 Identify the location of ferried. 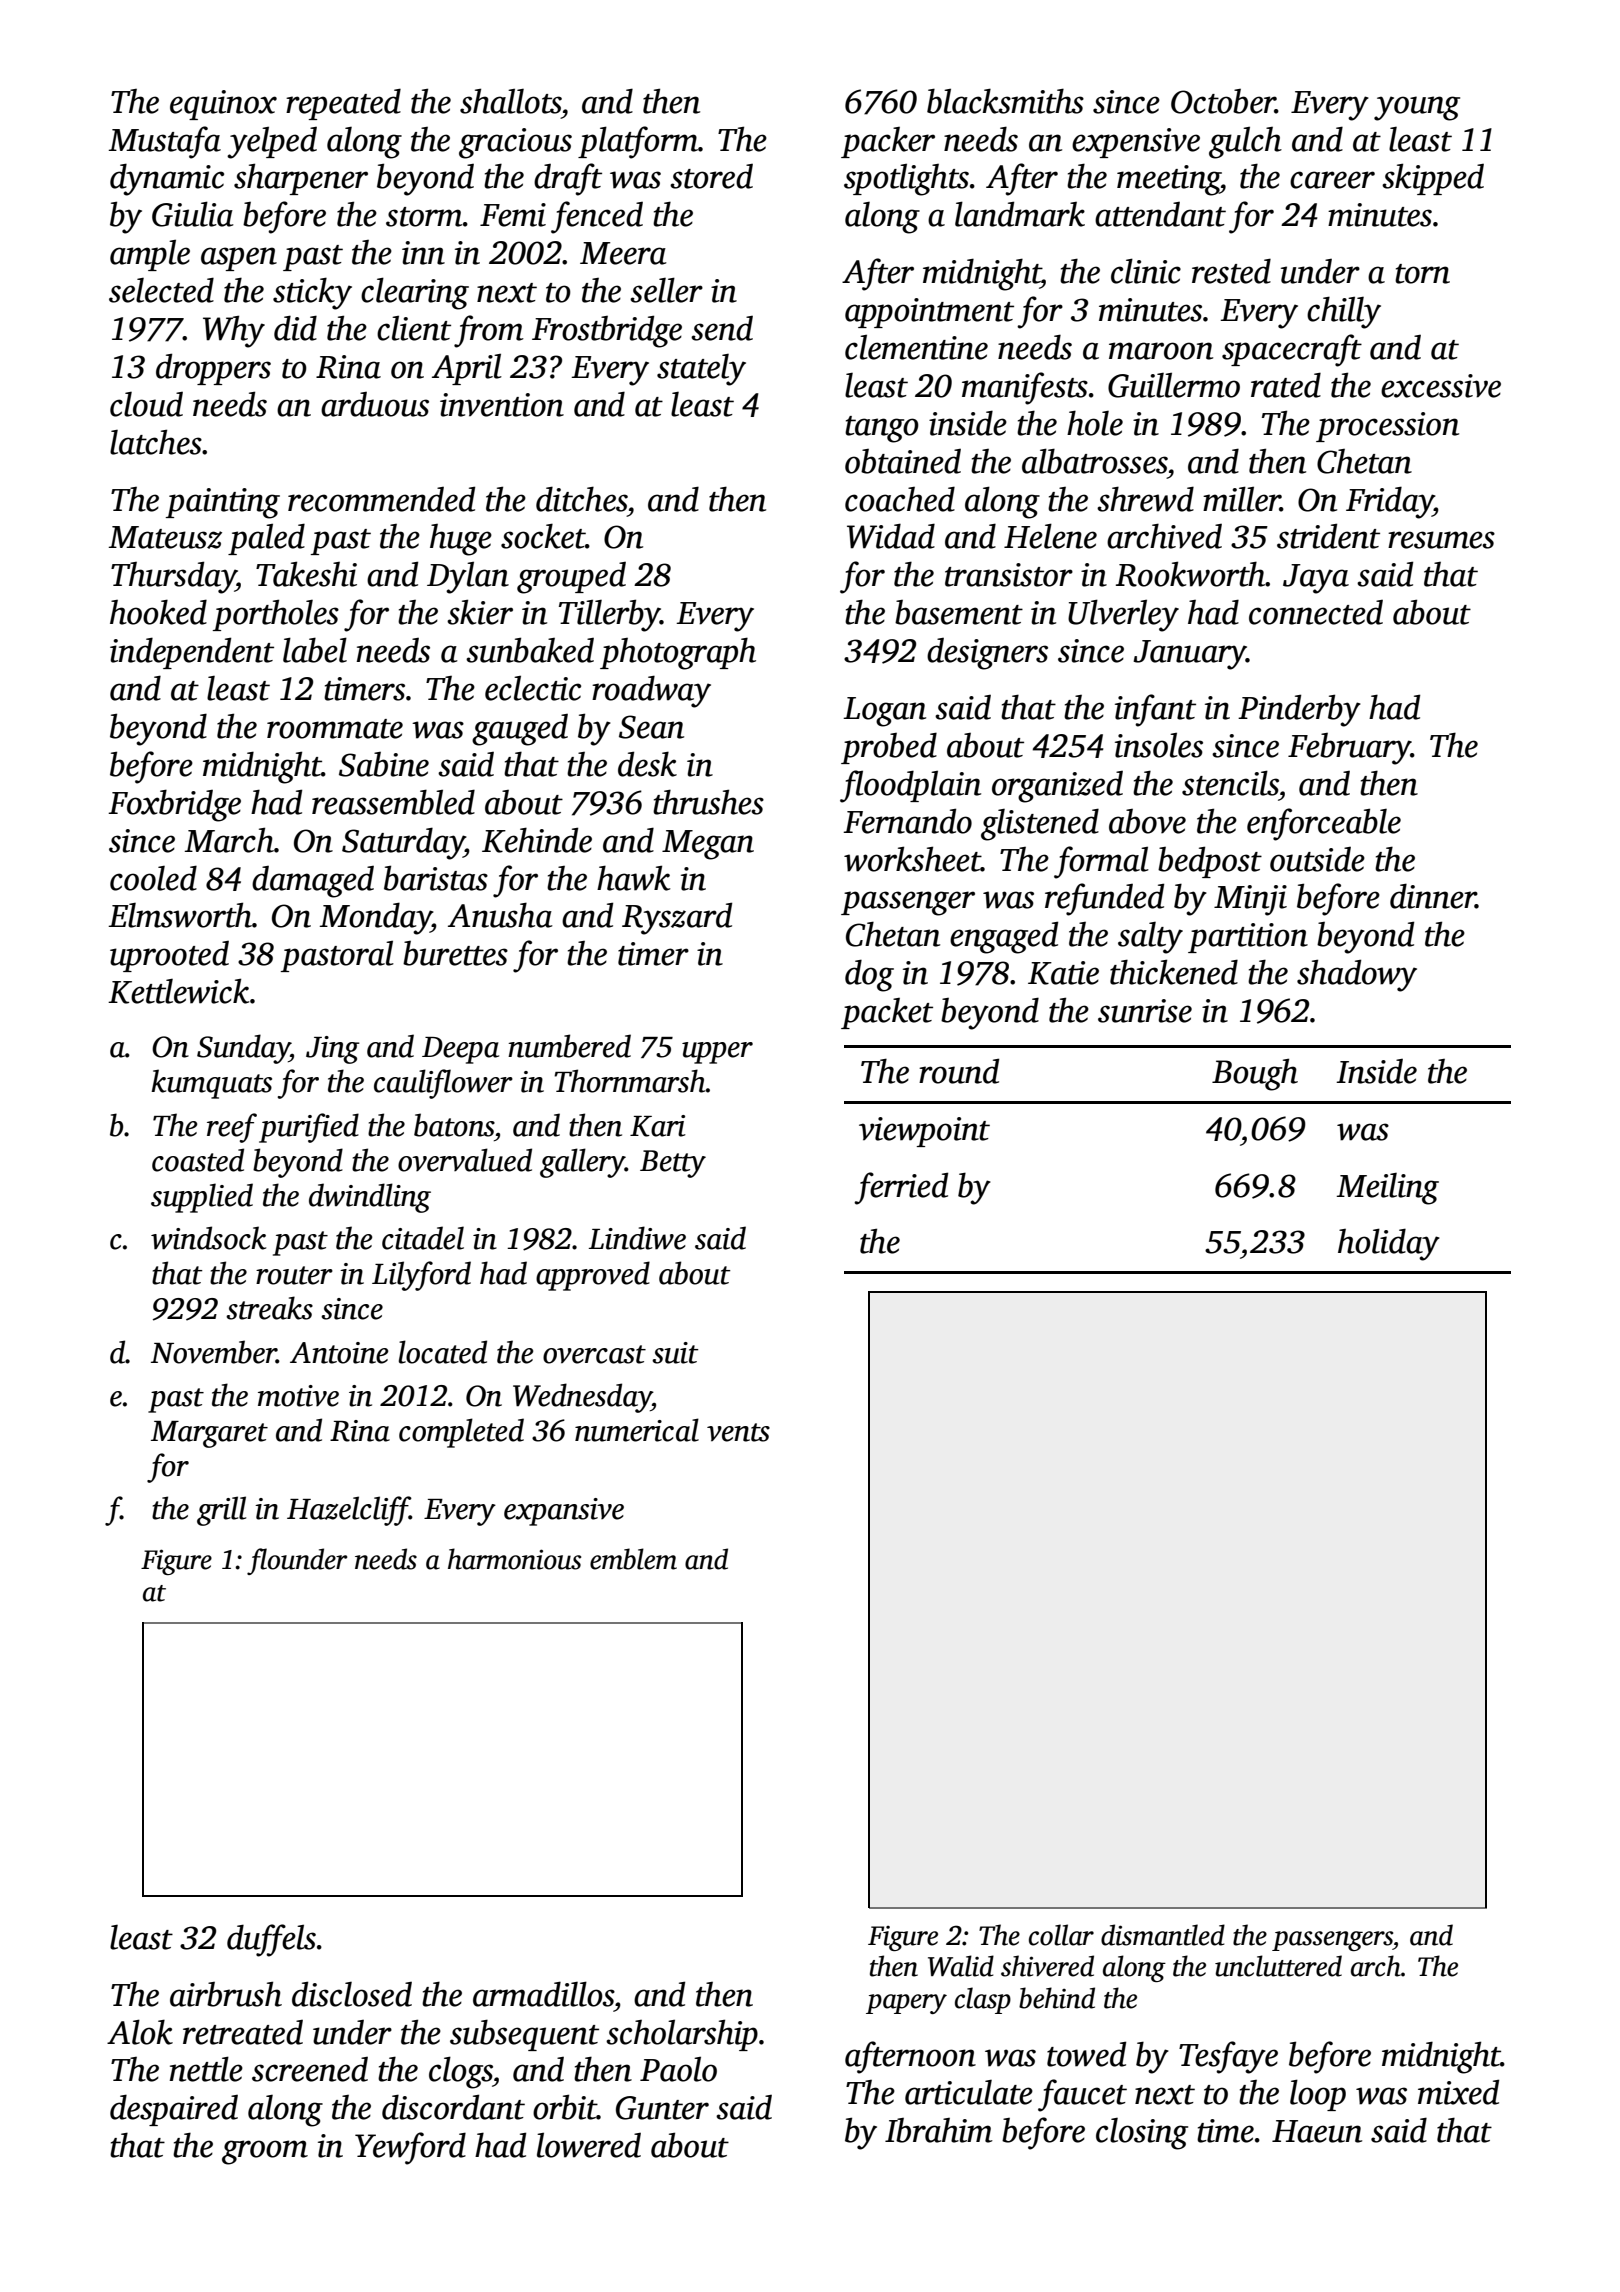
(901, 1188).
